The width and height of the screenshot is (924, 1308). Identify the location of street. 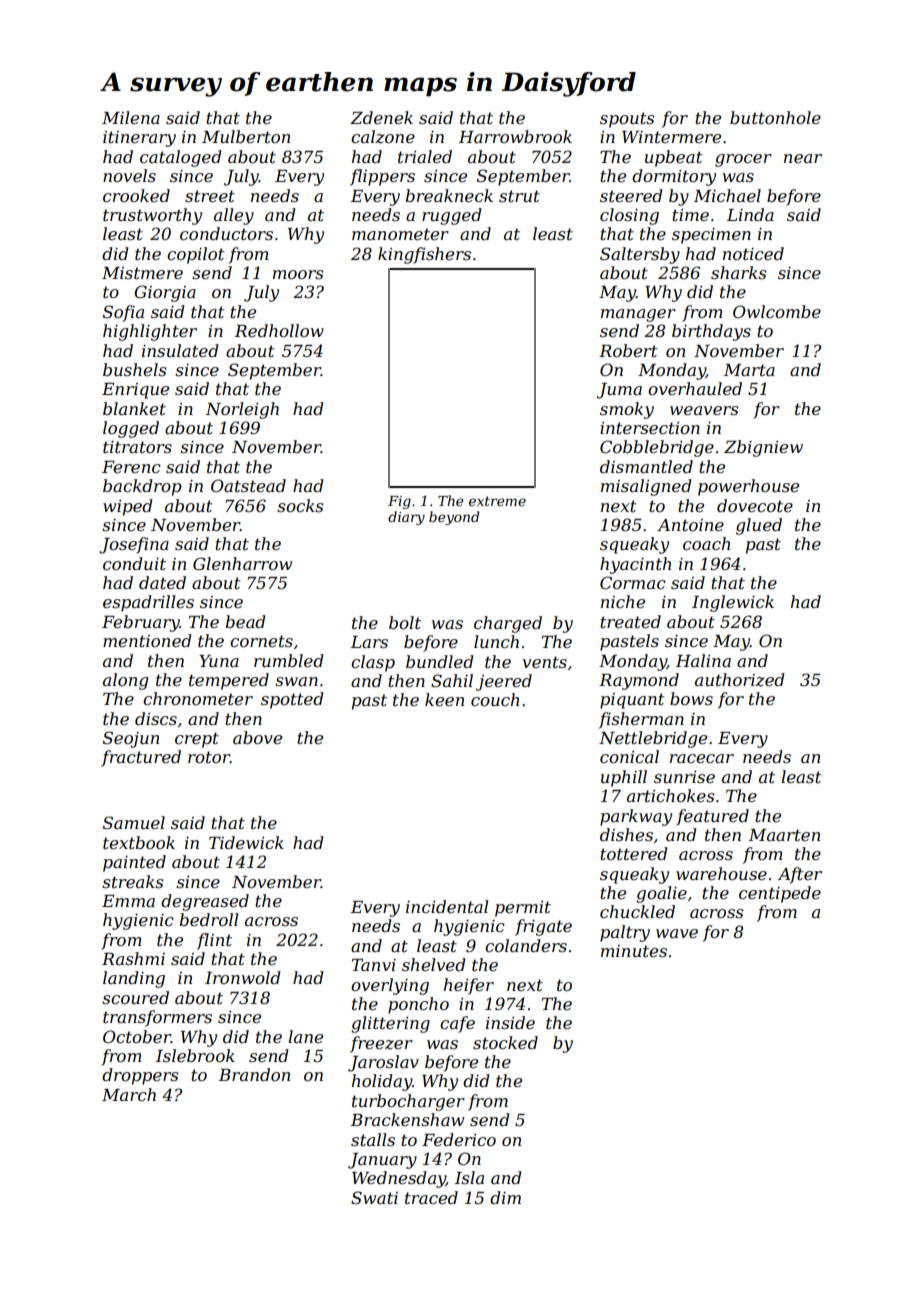
(210, 196).
